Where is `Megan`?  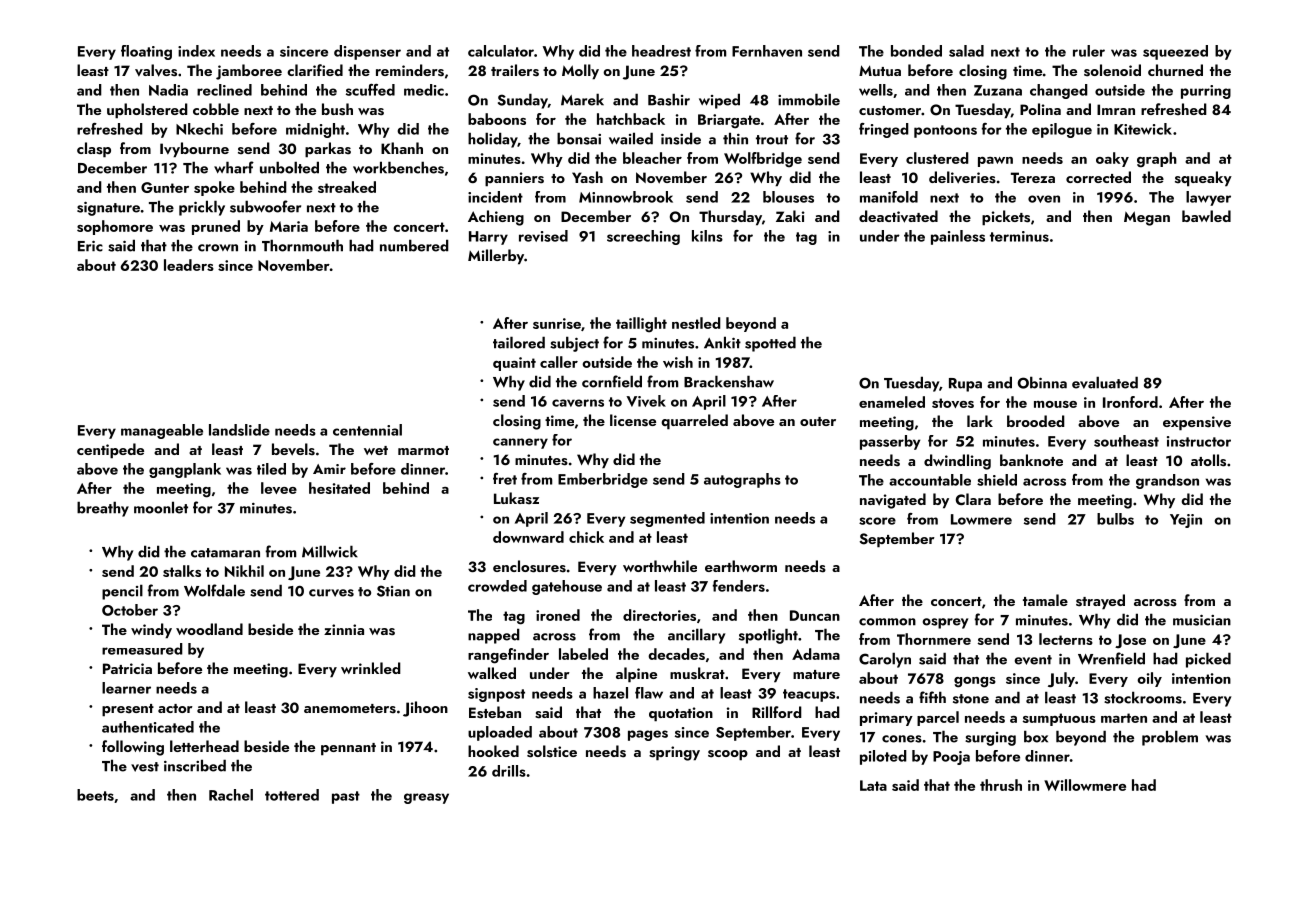
Megan is located at coordinates (1147, 218).
